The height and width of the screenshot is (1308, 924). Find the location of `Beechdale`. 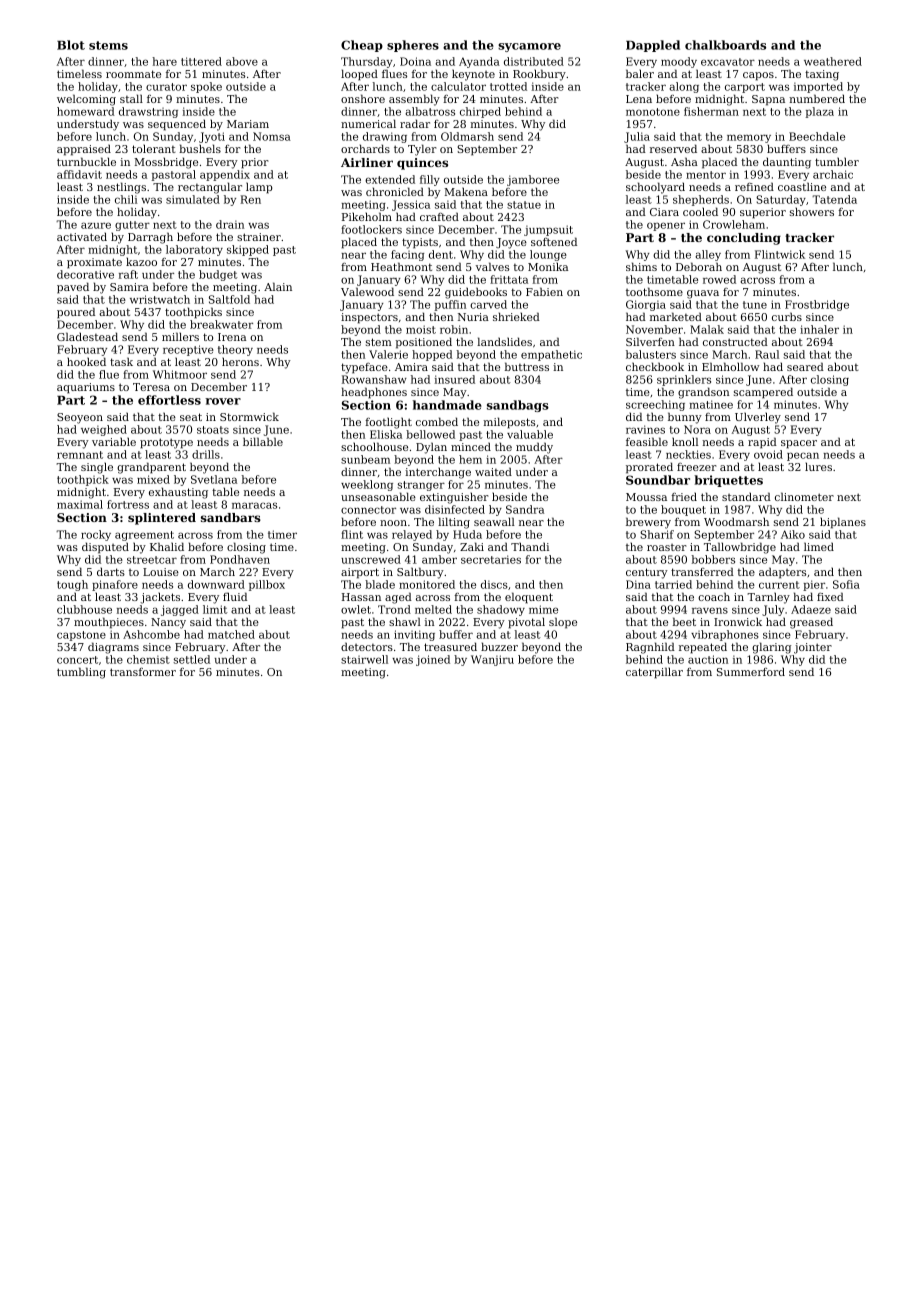

Beechdale is located at coordinates (817, 136).
